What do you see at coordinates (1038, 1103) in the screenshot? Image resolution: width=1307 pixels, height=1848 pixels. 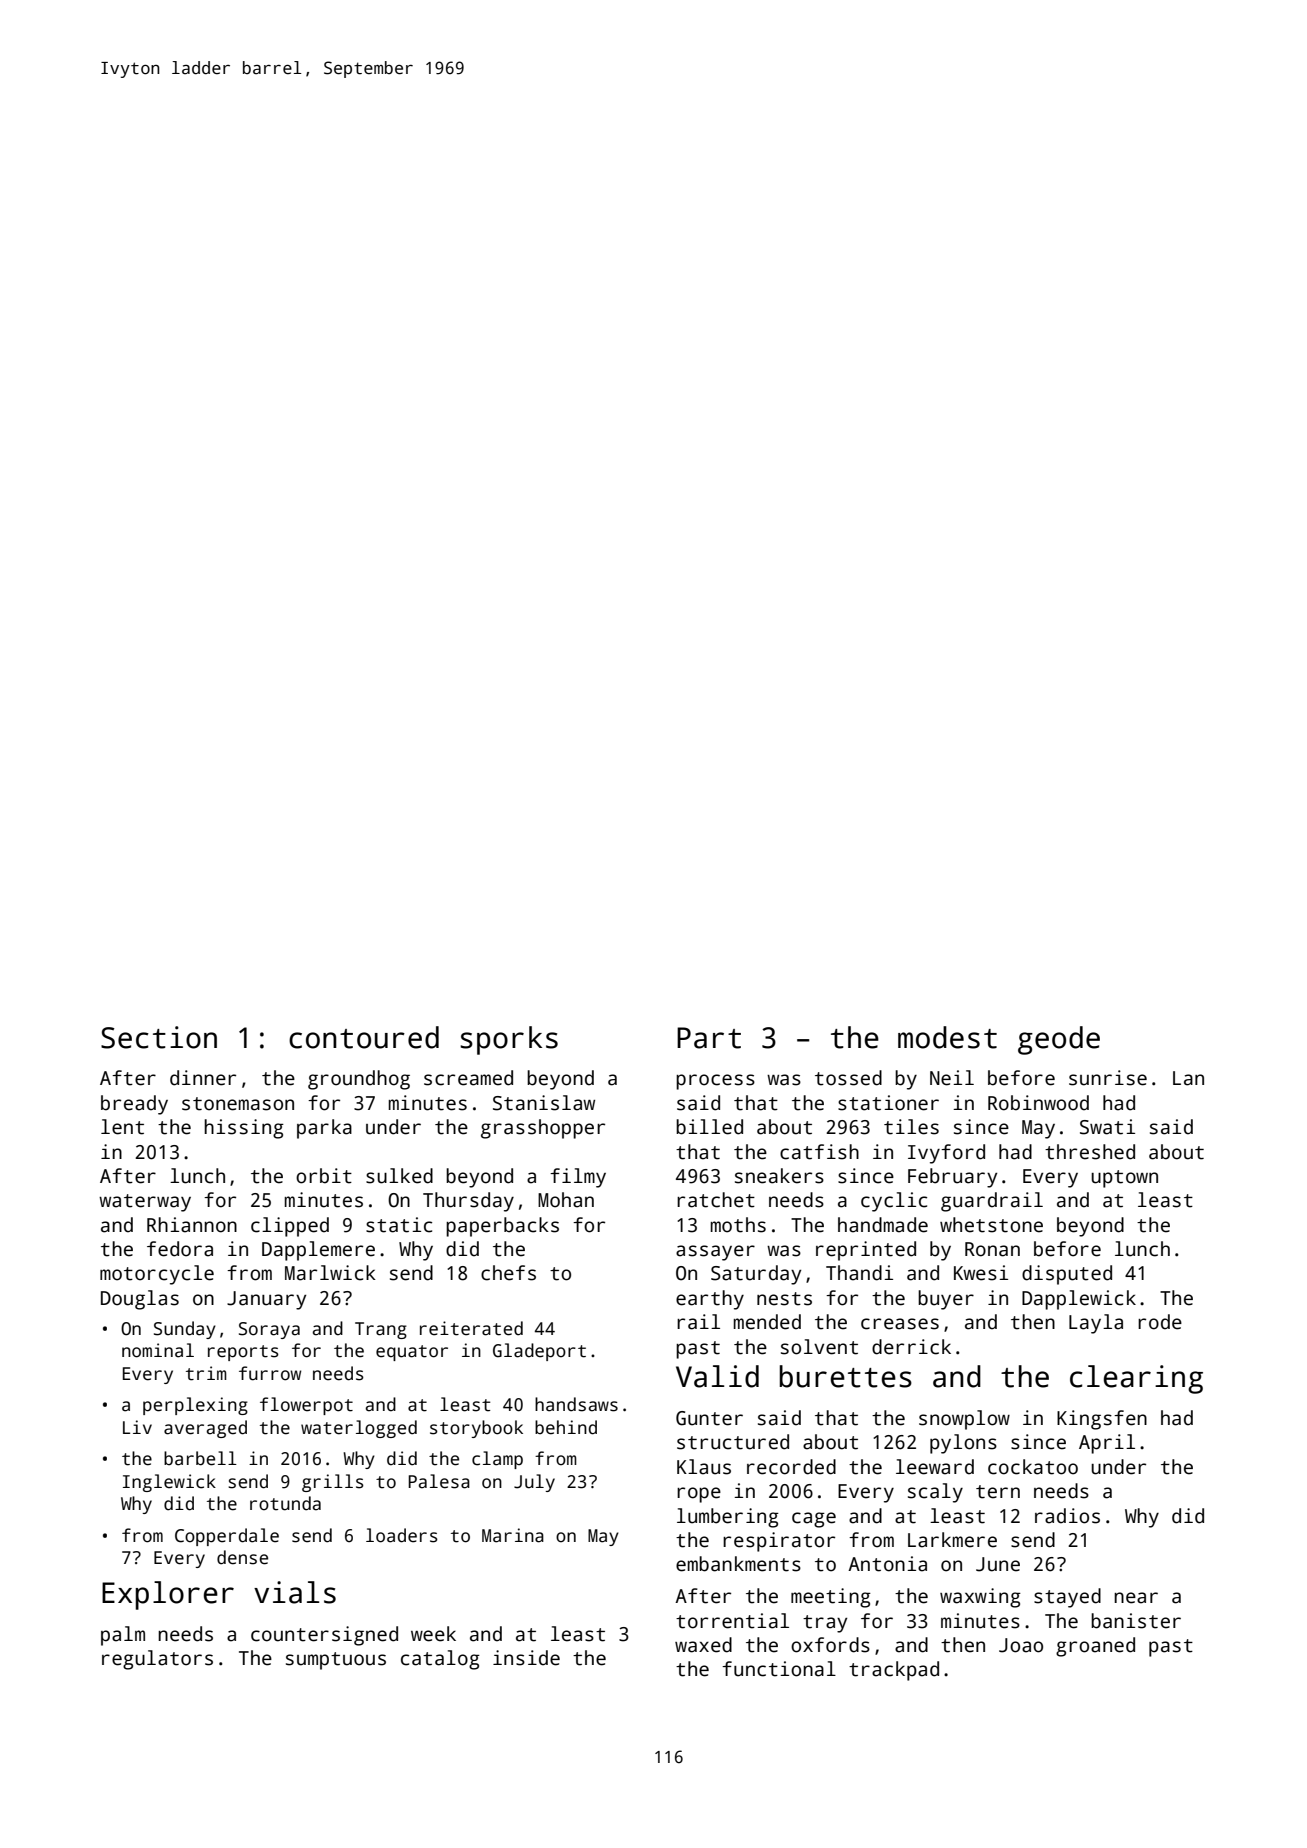 I see `Robinwood` at bounding box center [1038, 1103].
